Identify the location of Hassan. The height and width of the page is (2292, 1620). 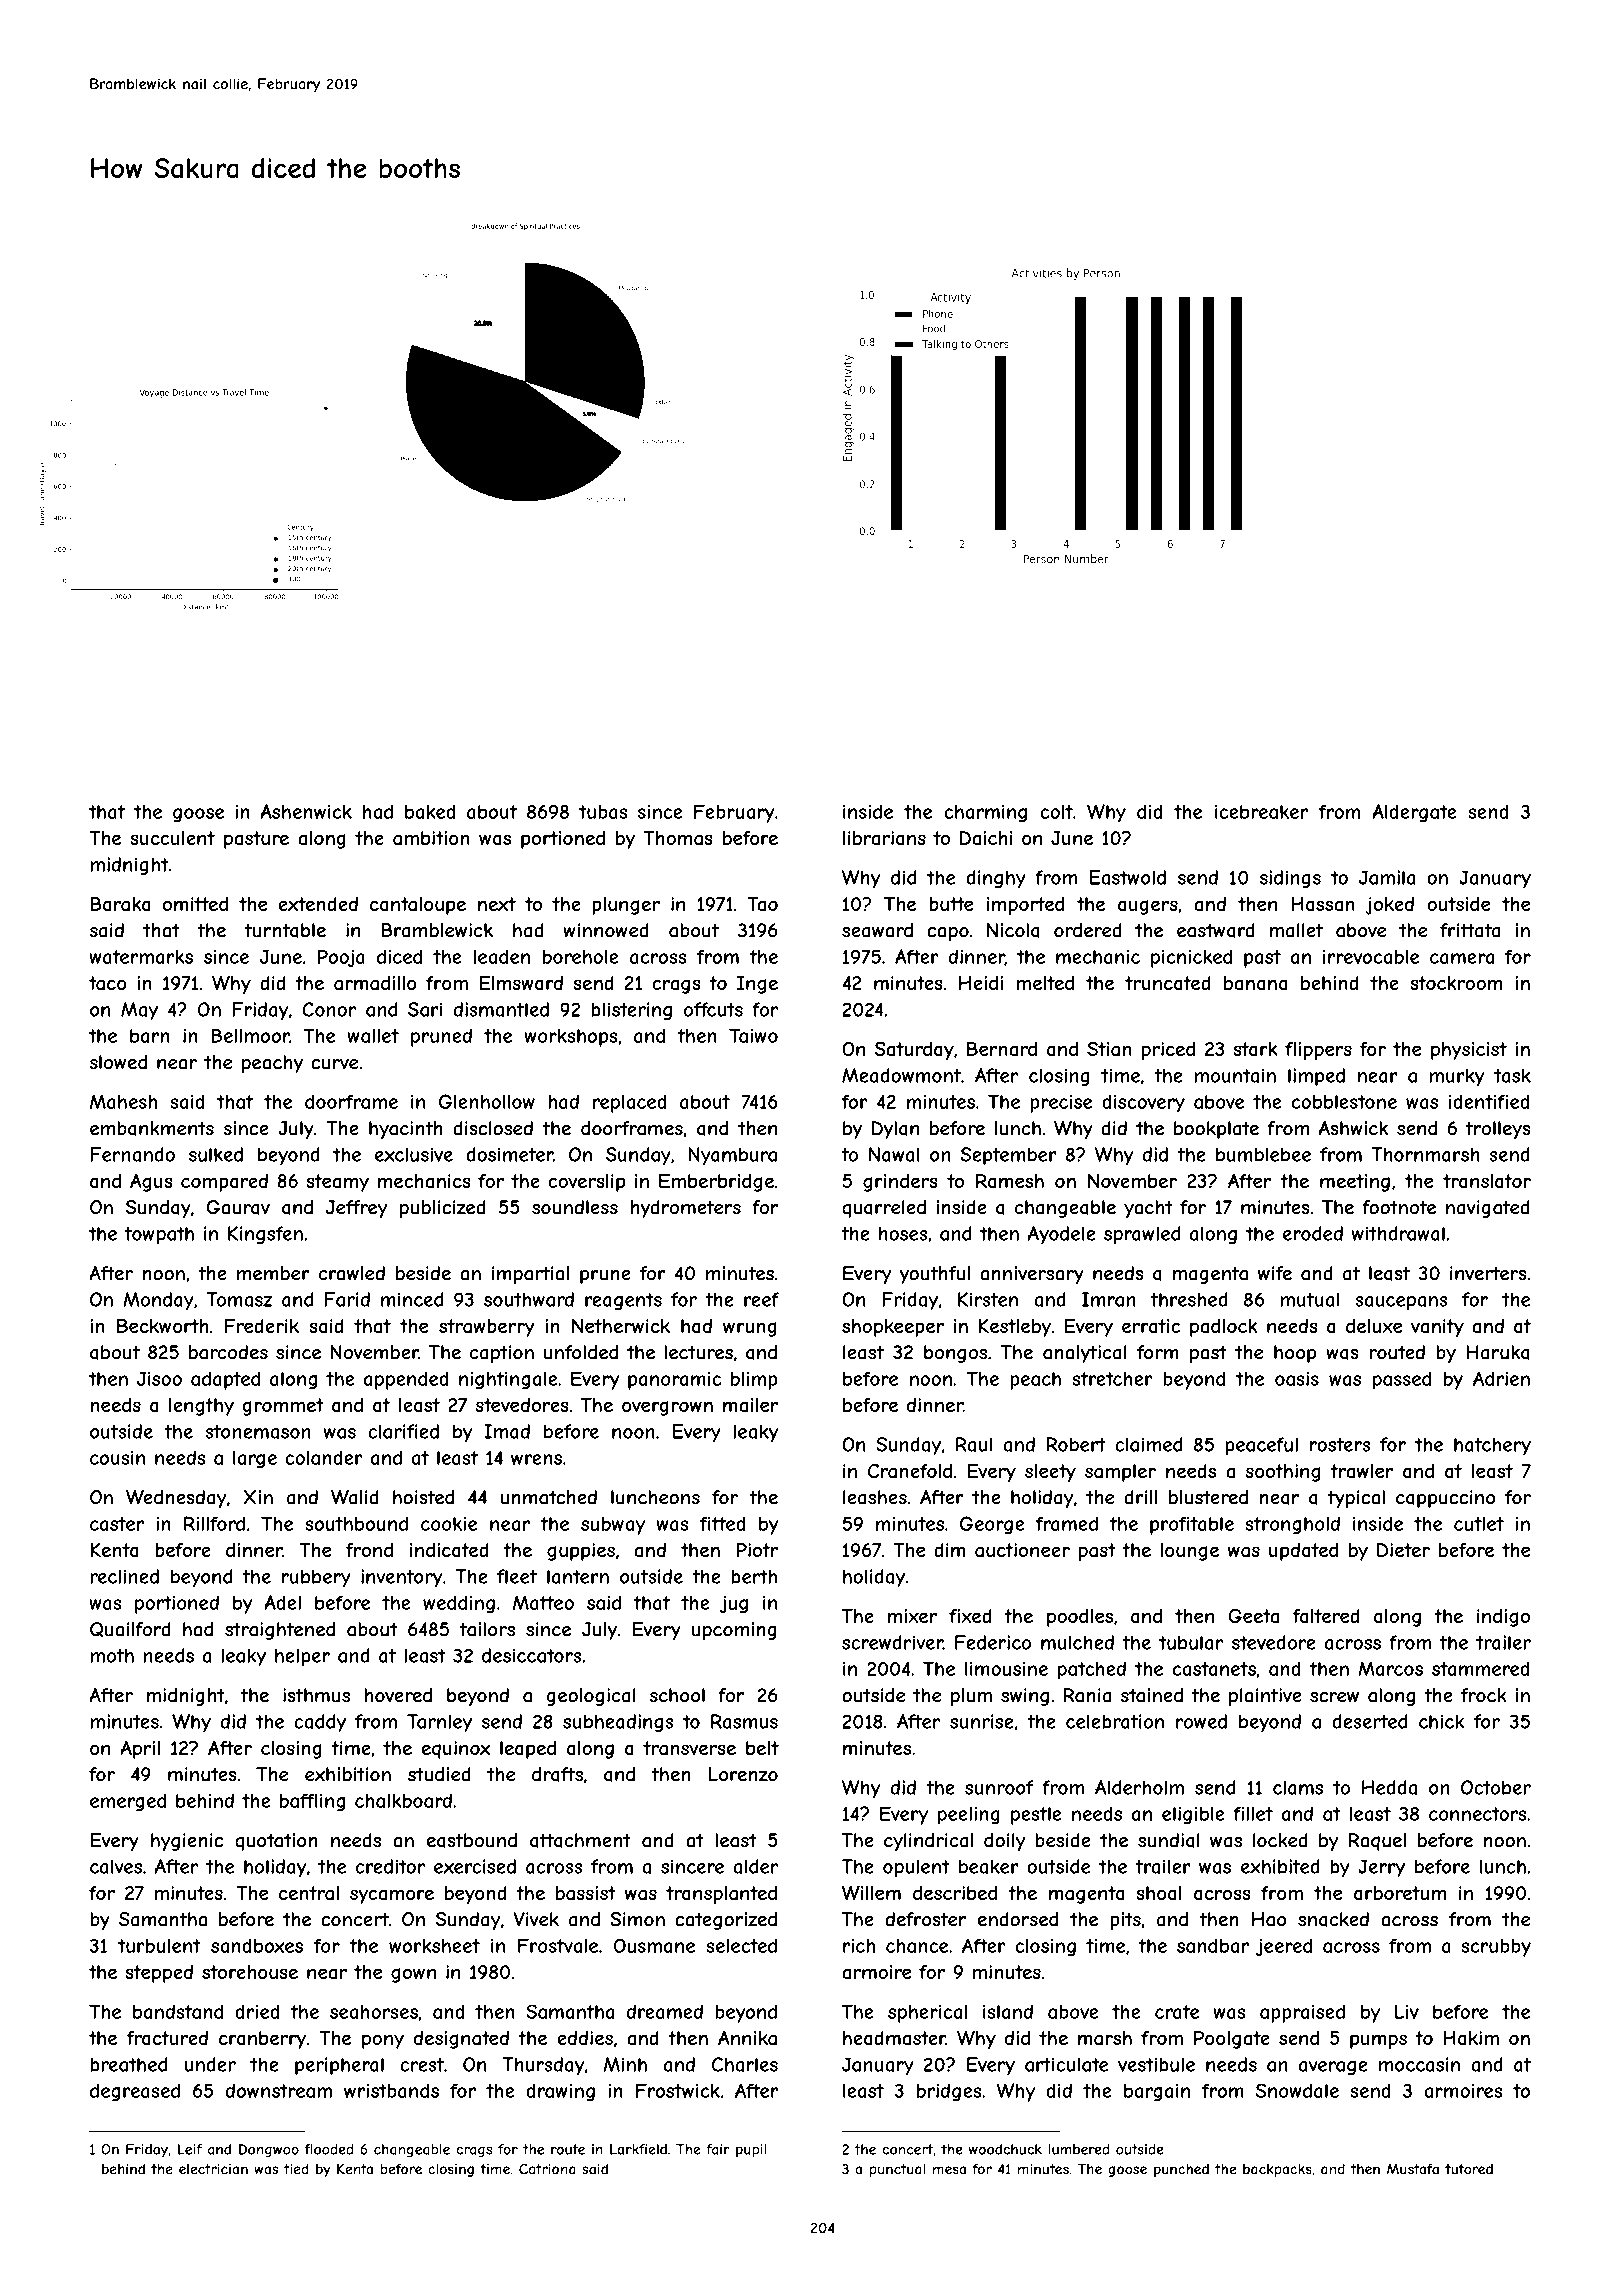
(1323, 904).
